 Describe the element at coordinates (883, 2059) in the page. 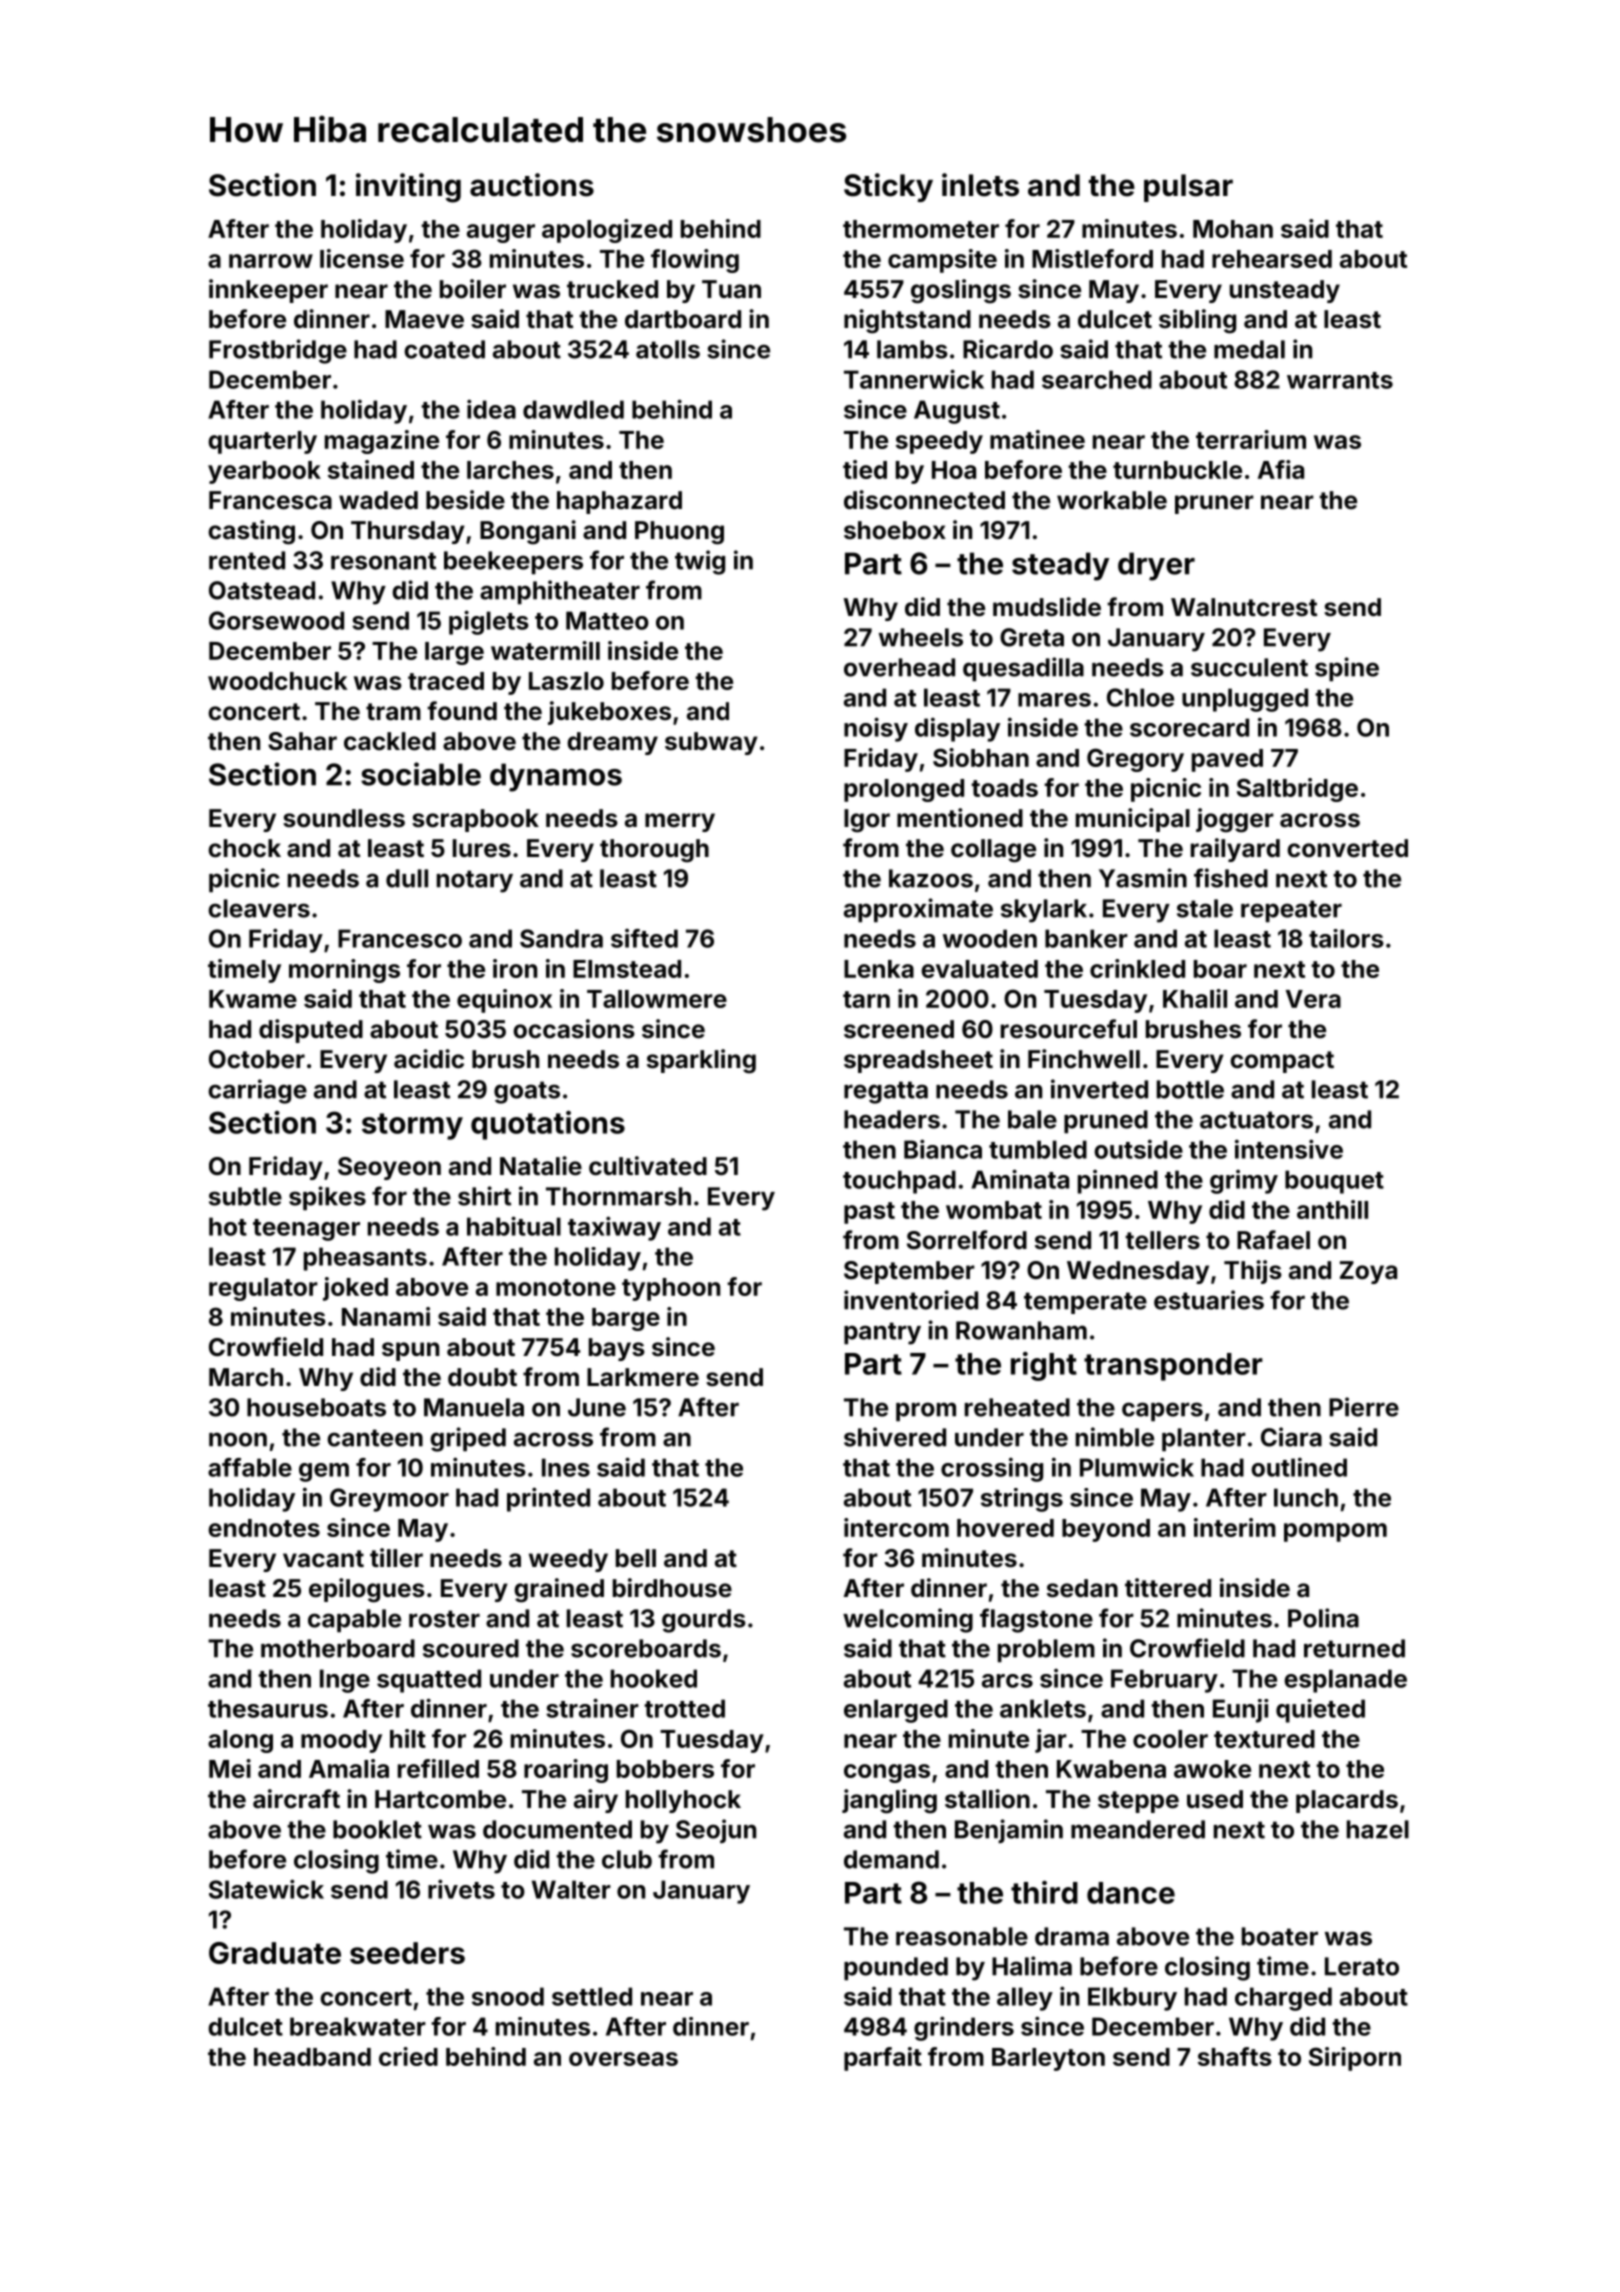

I see `parfait` at that location.
